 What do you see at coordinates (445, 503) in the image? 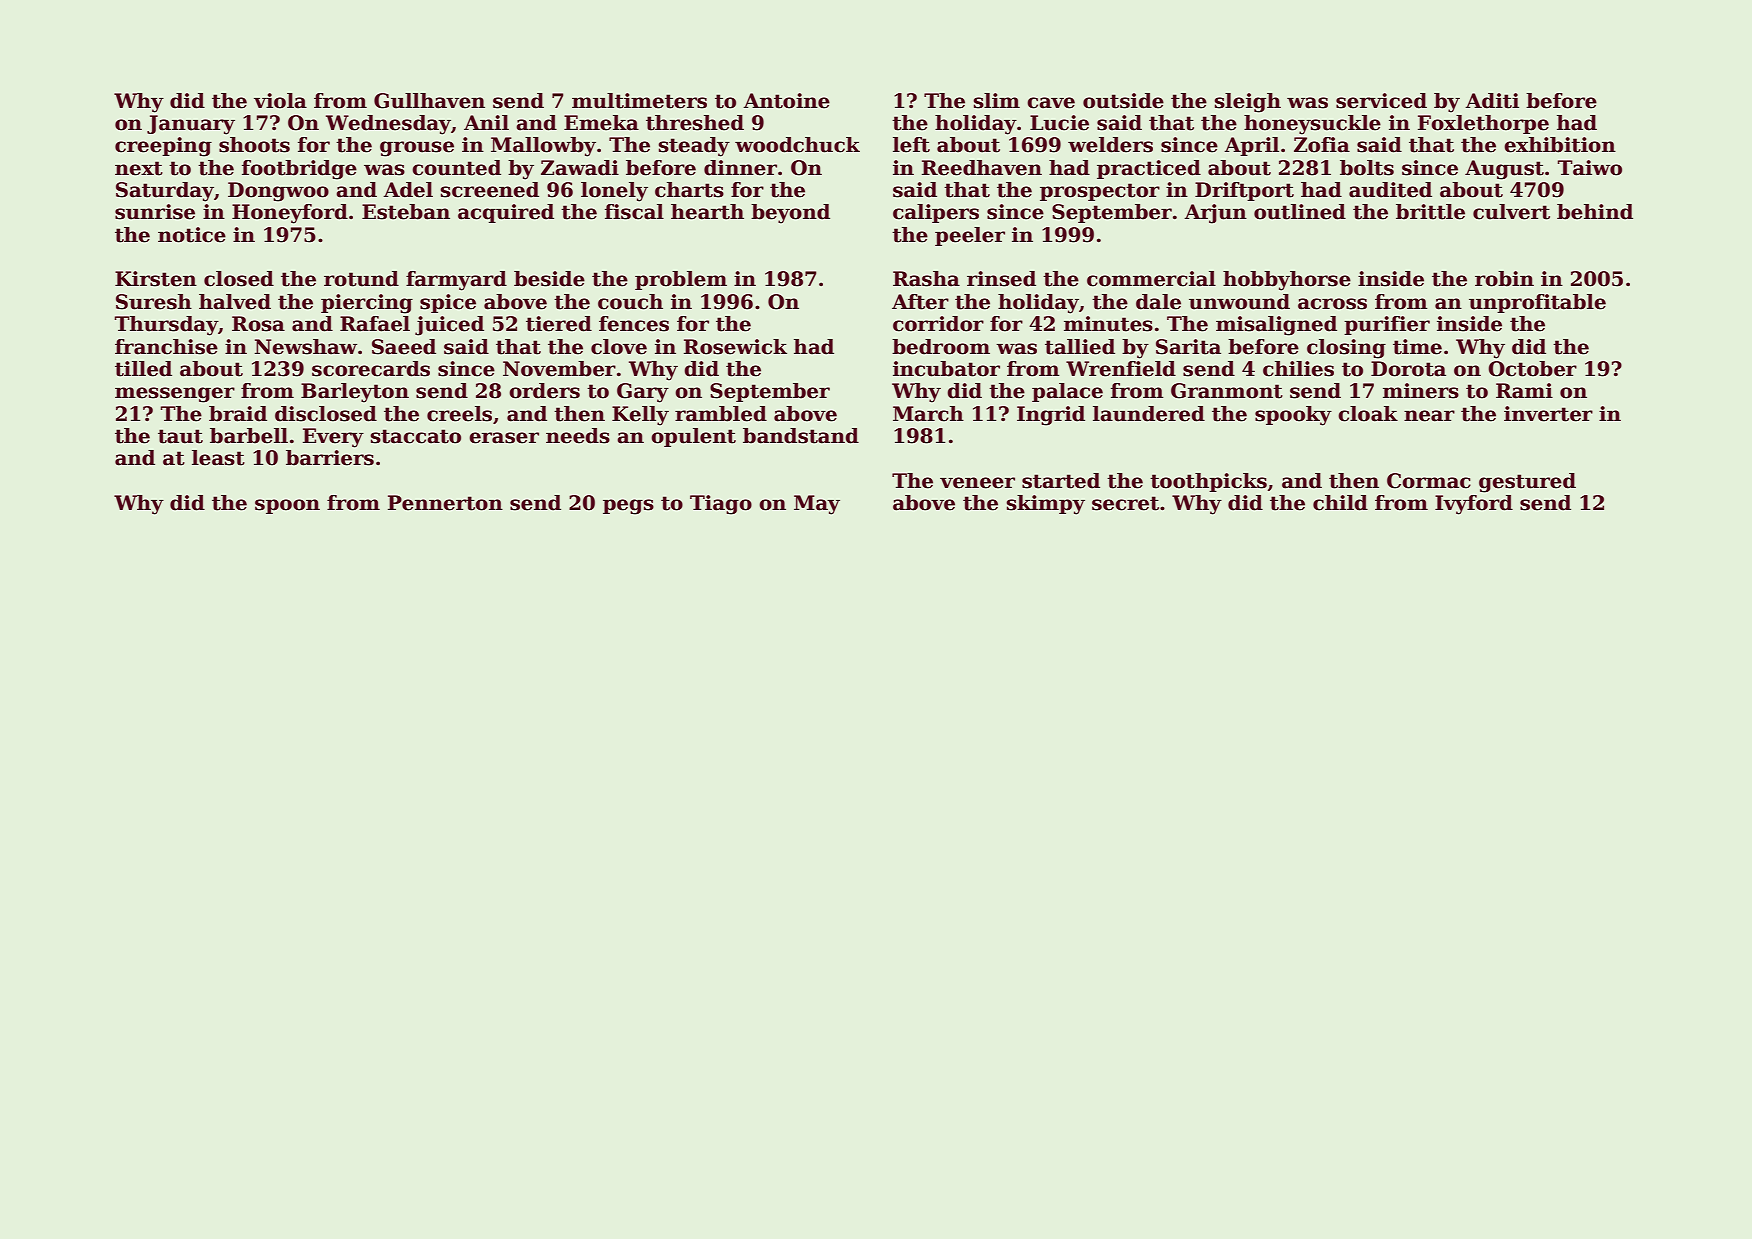
I see `Pennerton` at bounding box center [445, 503].
